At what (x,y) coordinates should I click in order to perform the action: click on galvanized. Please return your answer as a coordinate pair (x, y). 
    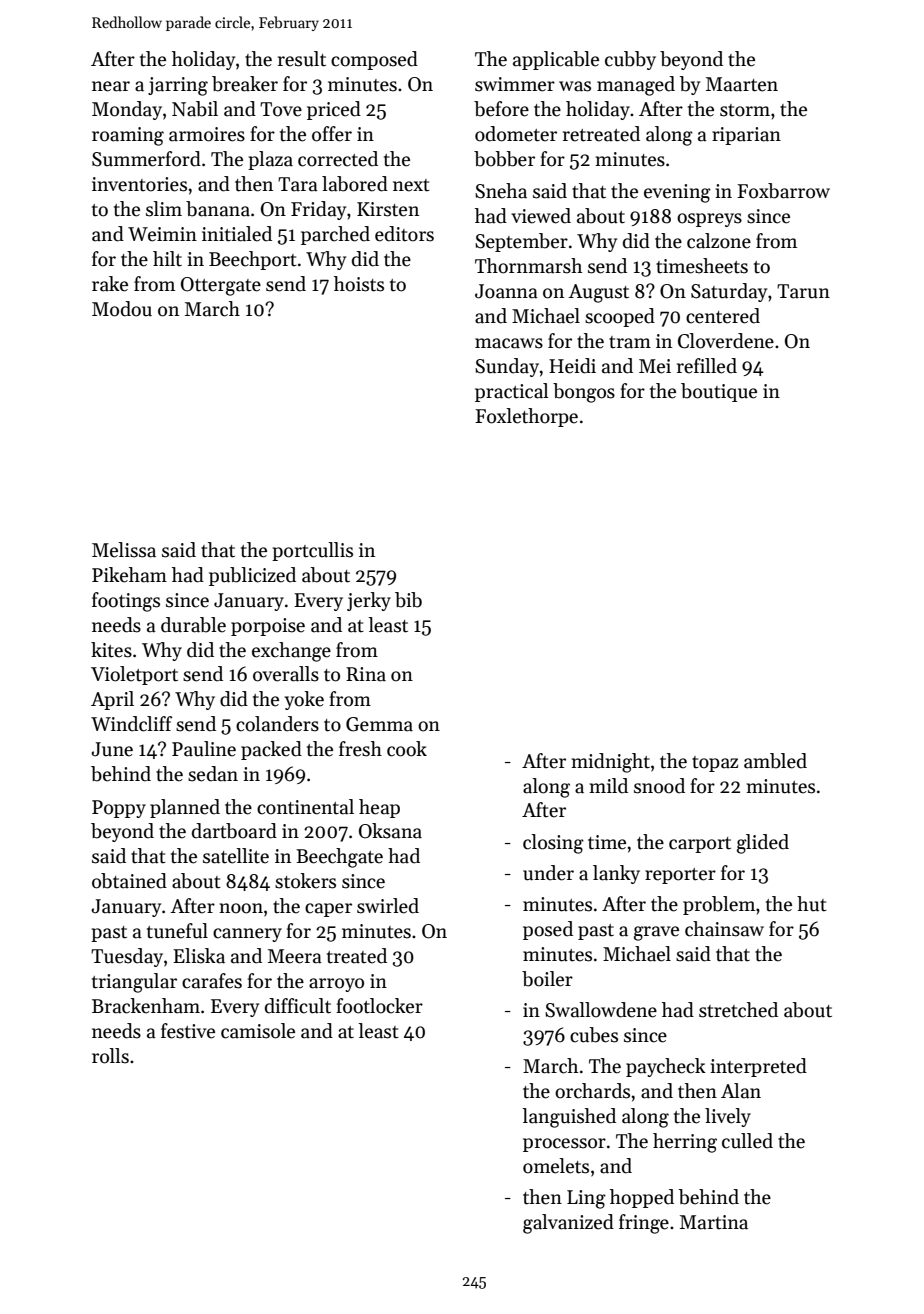
    Looking at the image, I should click on (568, 1224).
